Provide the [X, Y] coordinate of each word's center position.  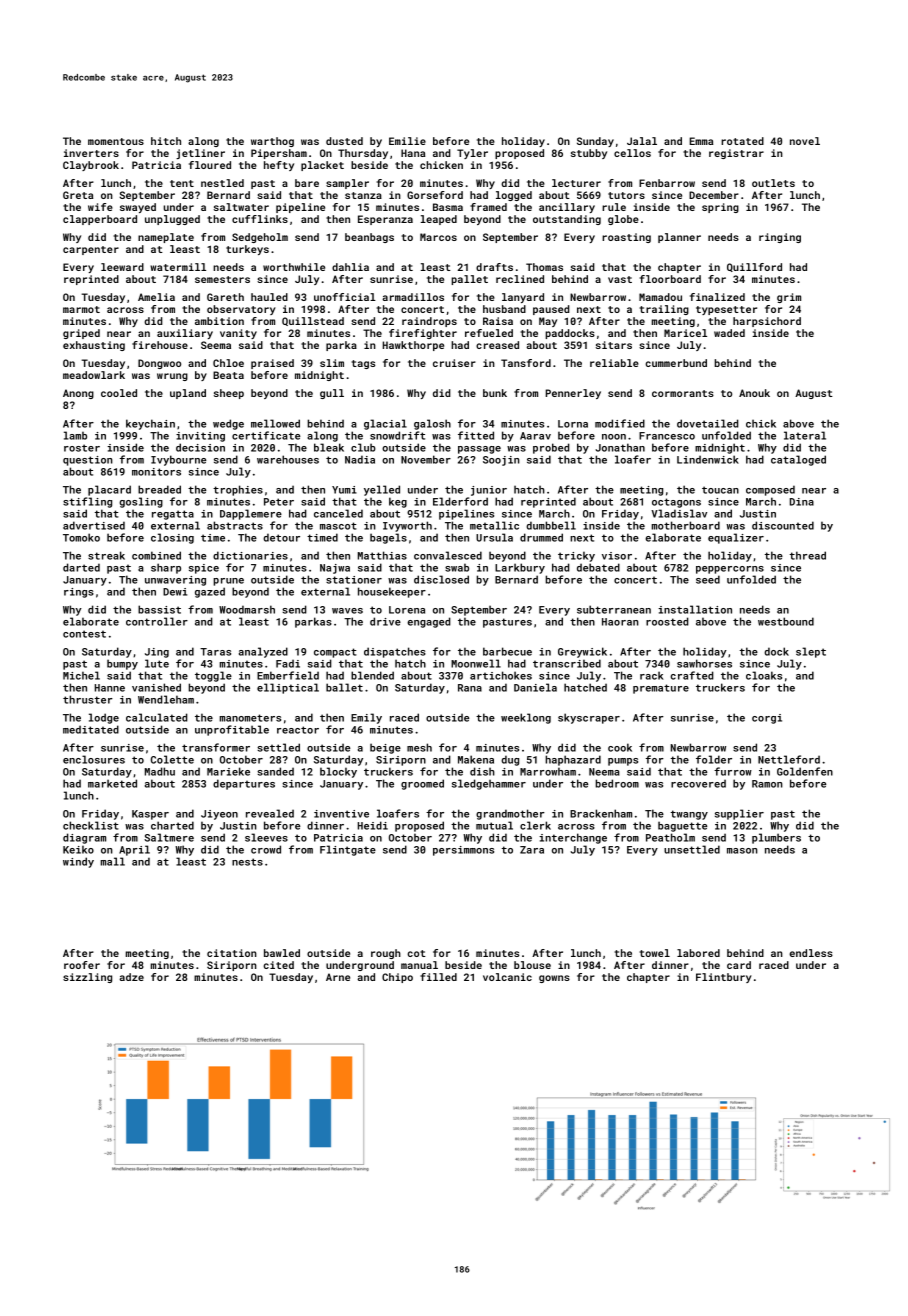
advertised [94, 525]
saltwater [241, 207]
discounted [783, 525]
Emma [701, 141]
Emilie [407, 141]
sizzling [87, 978]
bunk [495, 393]
